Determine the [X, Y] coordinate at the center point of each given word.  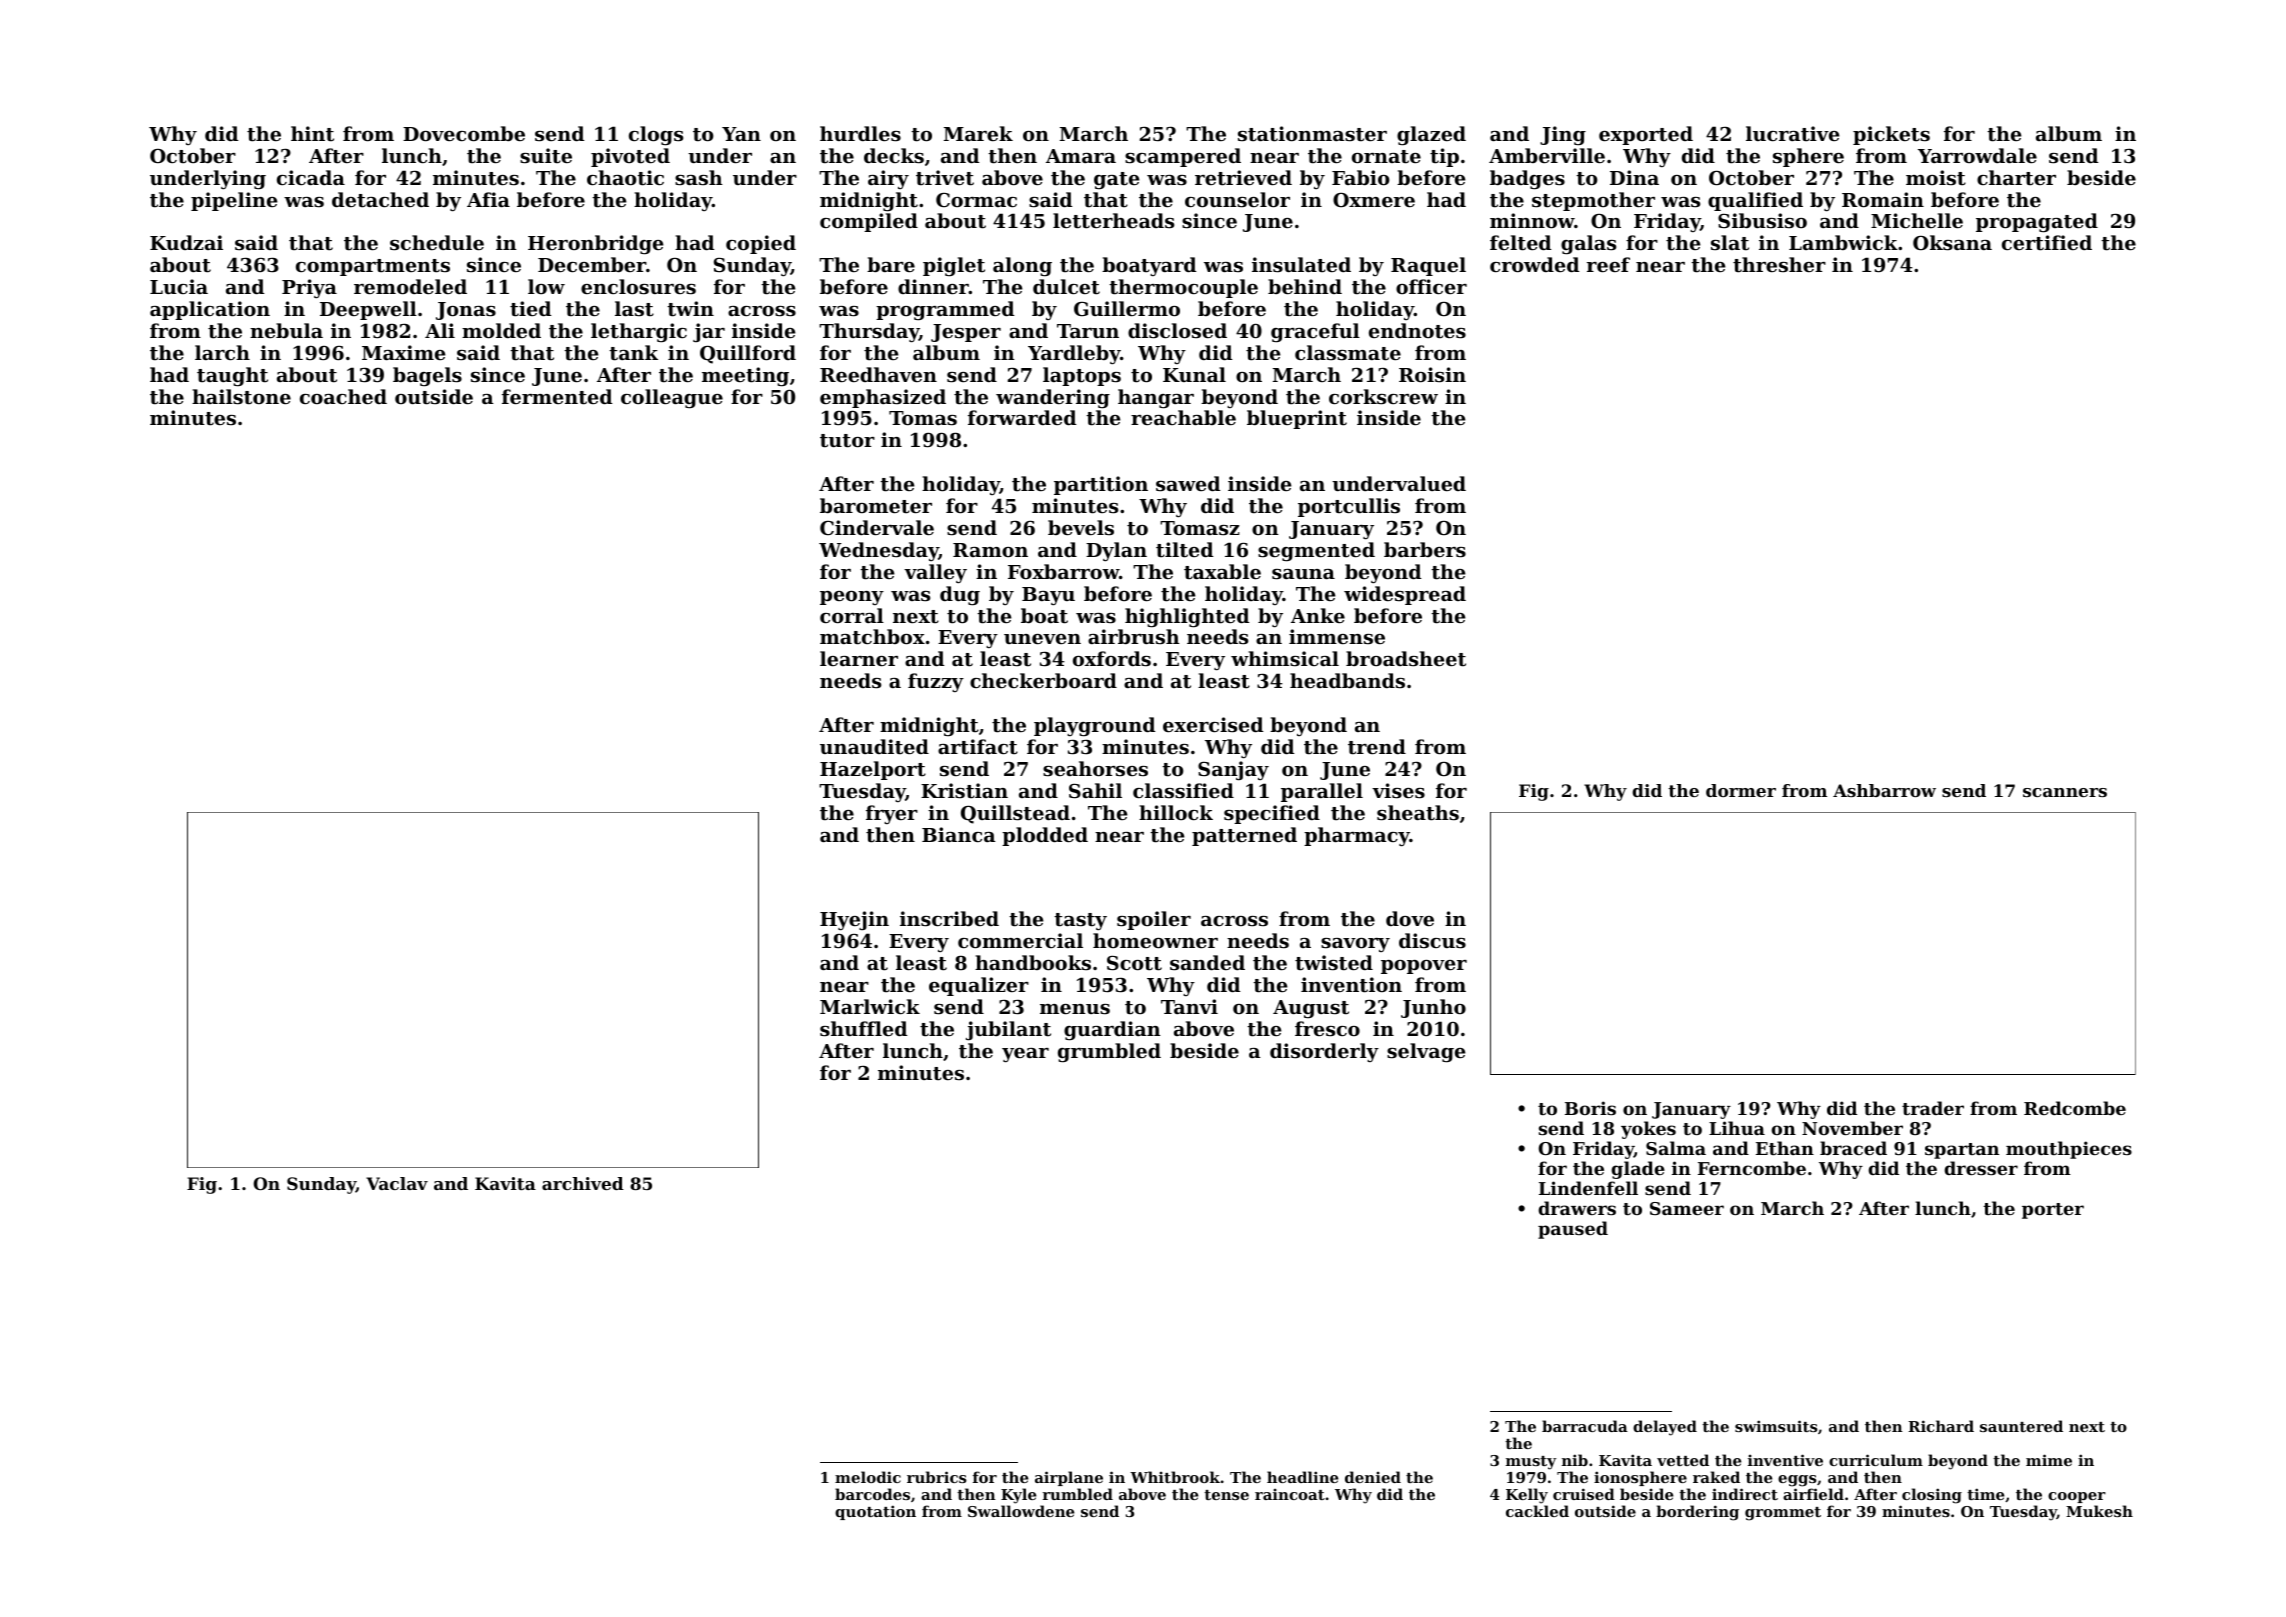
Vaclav [397, 1183]
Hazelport [873, 770]
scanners [2065, 792]
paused [1573, 1230]
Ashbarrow [1884, 790]
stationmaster [1312, 134]
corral [852, 615]
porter [2053, 1211]
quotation [875, 1512]
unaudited [874, 746]
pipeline [234, 201]
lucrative [1793, 134]
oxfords [1112, 658]
